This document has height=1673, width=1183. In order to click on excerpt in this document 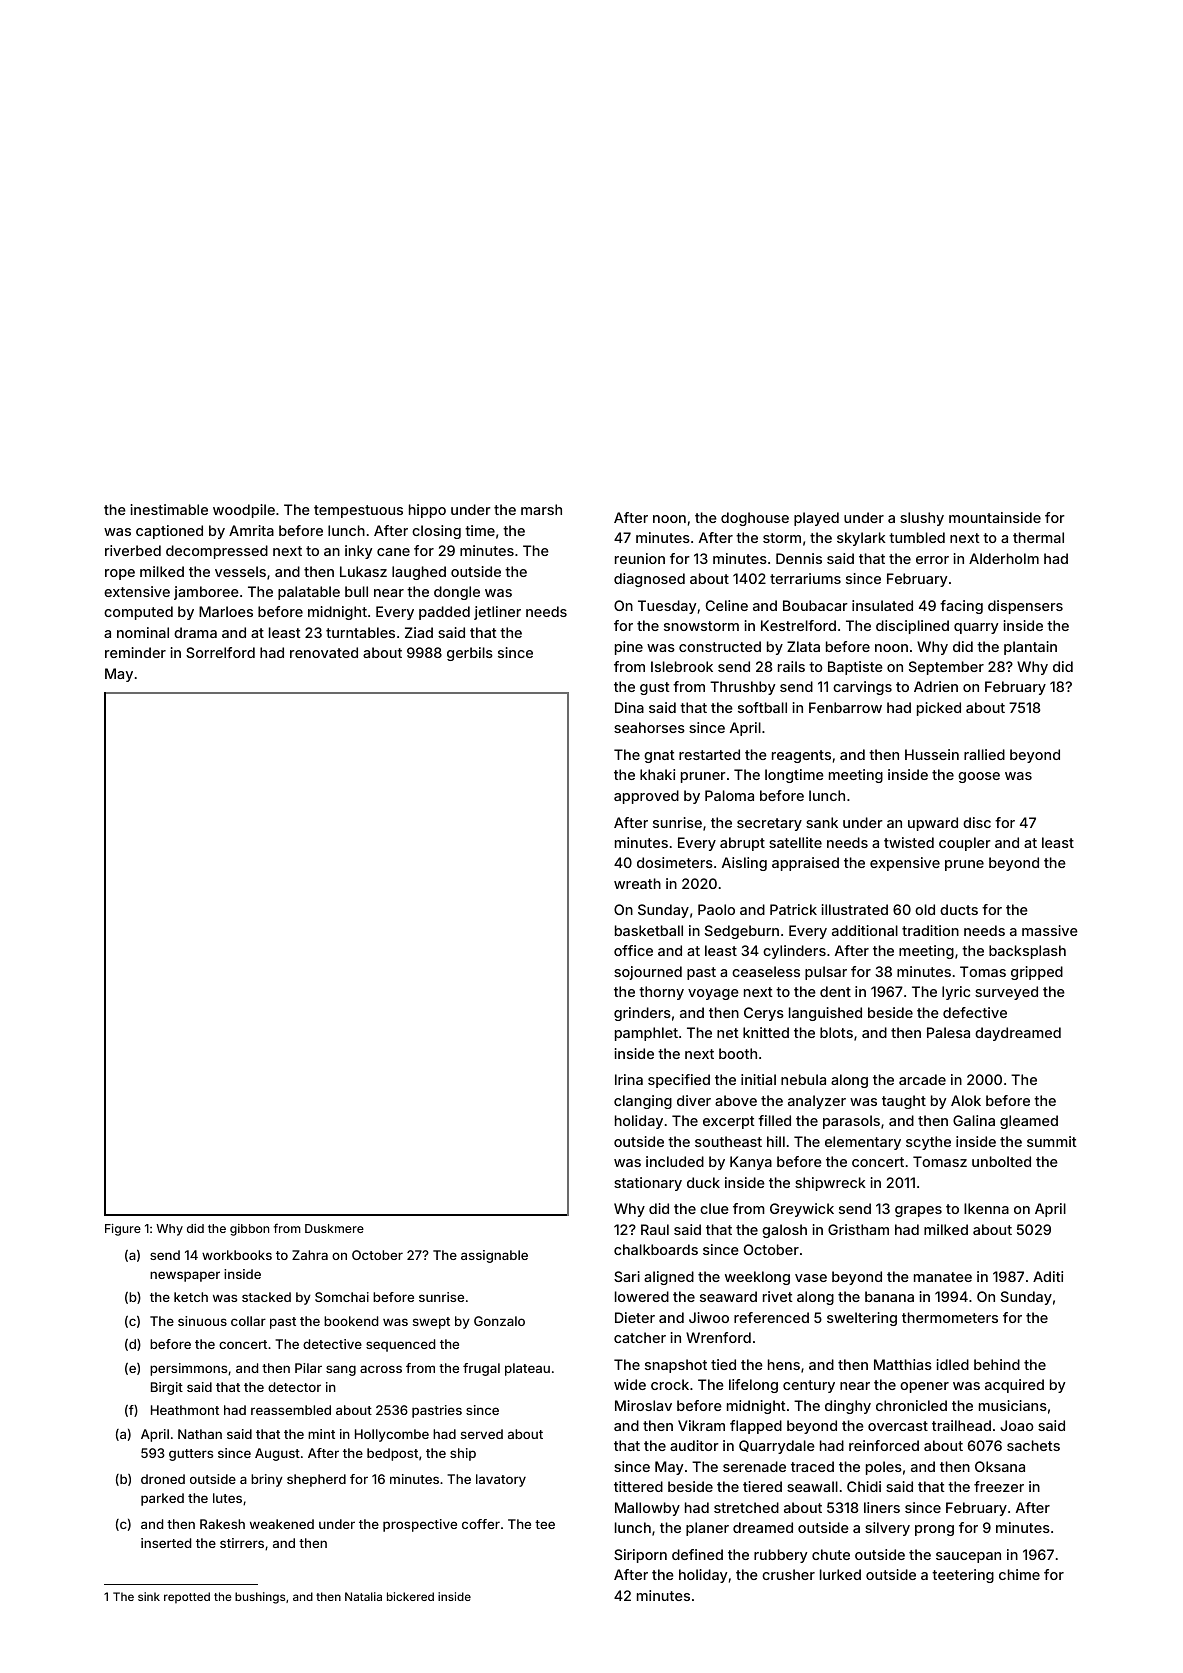, I will do `click(729, 1122)`.
